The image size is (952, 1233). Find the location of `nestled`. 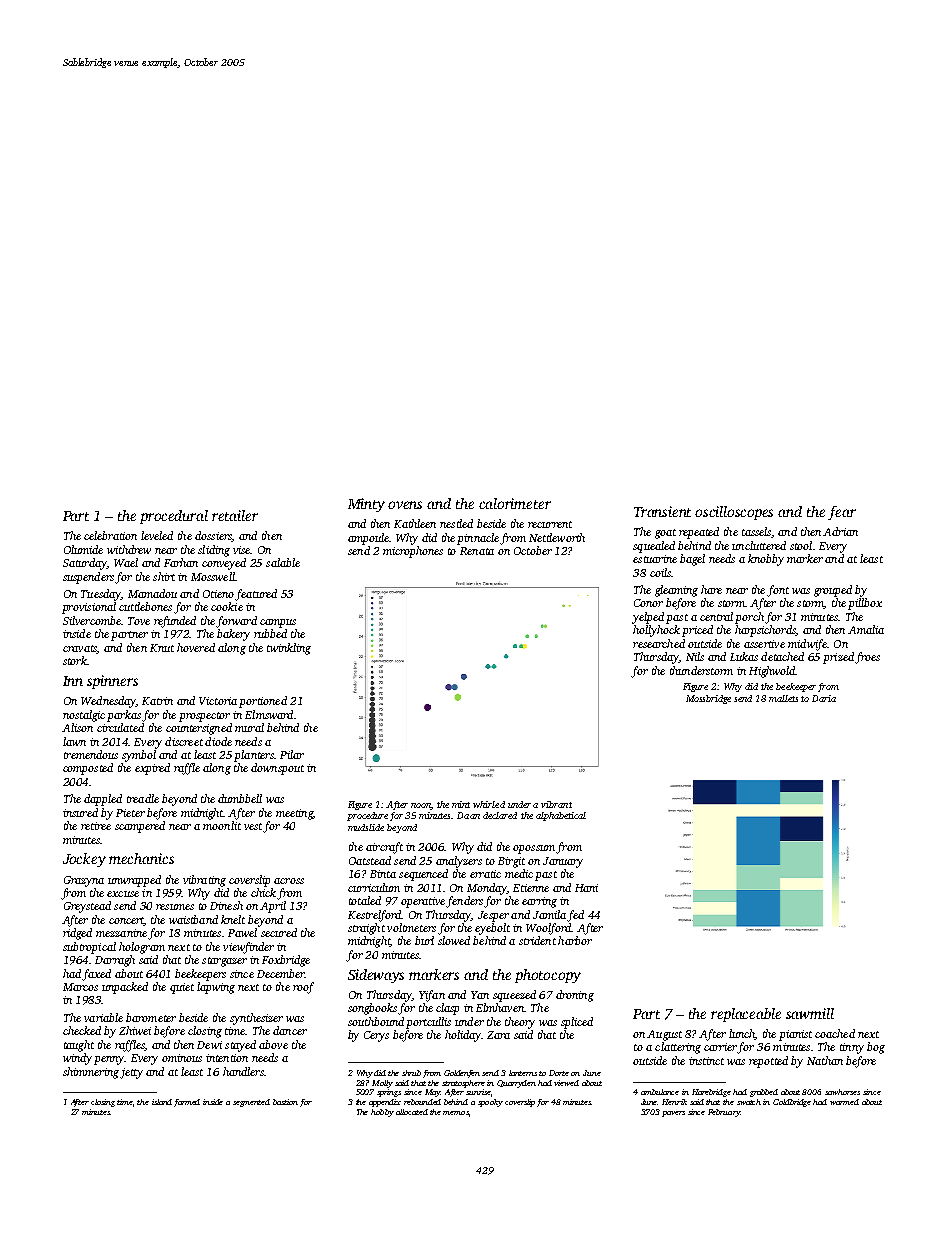

nestled is located at coordinates (456, 523).
